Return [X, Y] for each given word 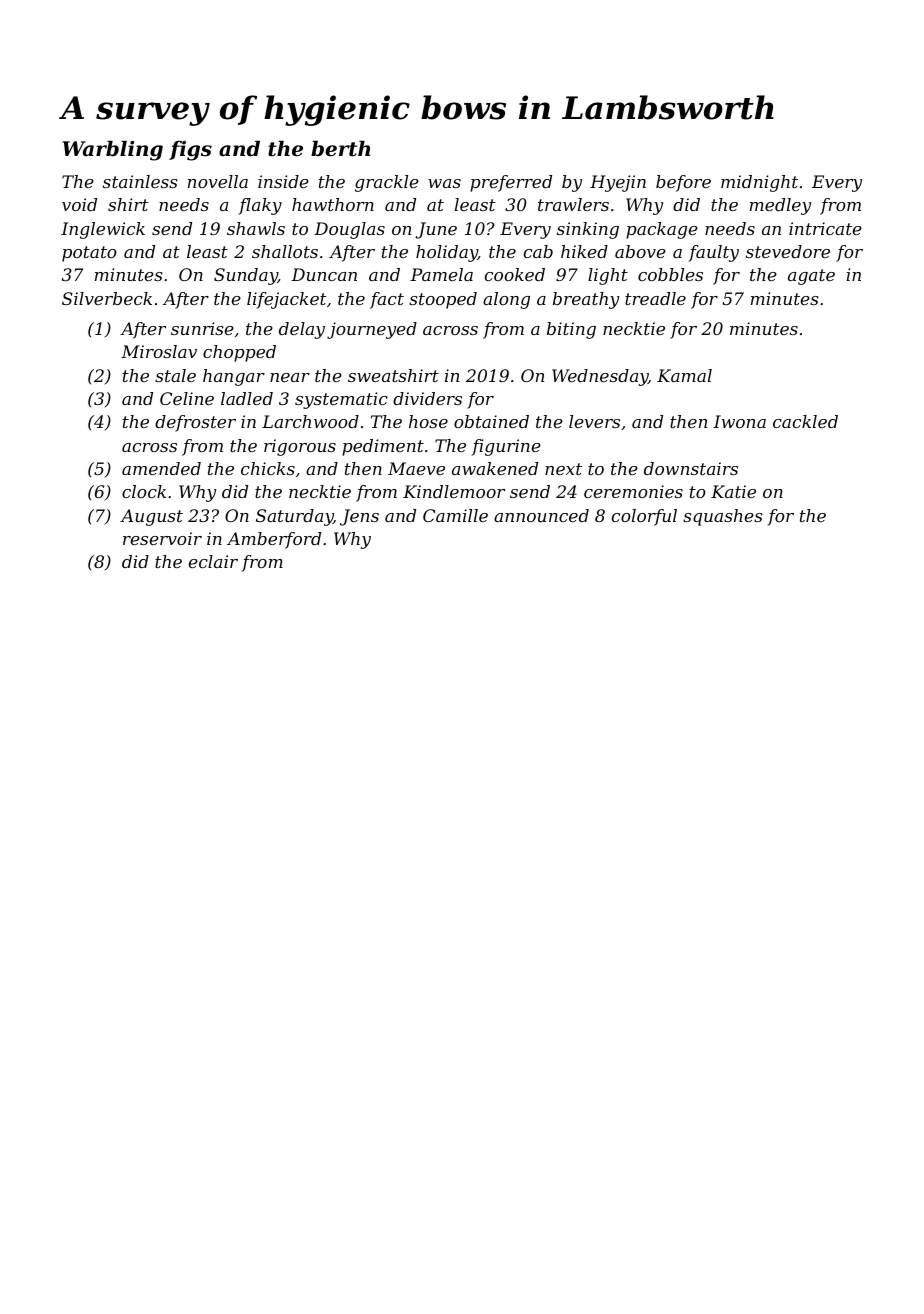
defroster [195, 423]
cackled [805, 421]
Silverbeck [107, 298]
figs [190, 151]
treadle [655, 298]
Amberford [274, 540]
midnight [759, 183]
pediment [383, 447]
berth [340, 148]
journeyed [372, 330]
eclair [213, 561]
